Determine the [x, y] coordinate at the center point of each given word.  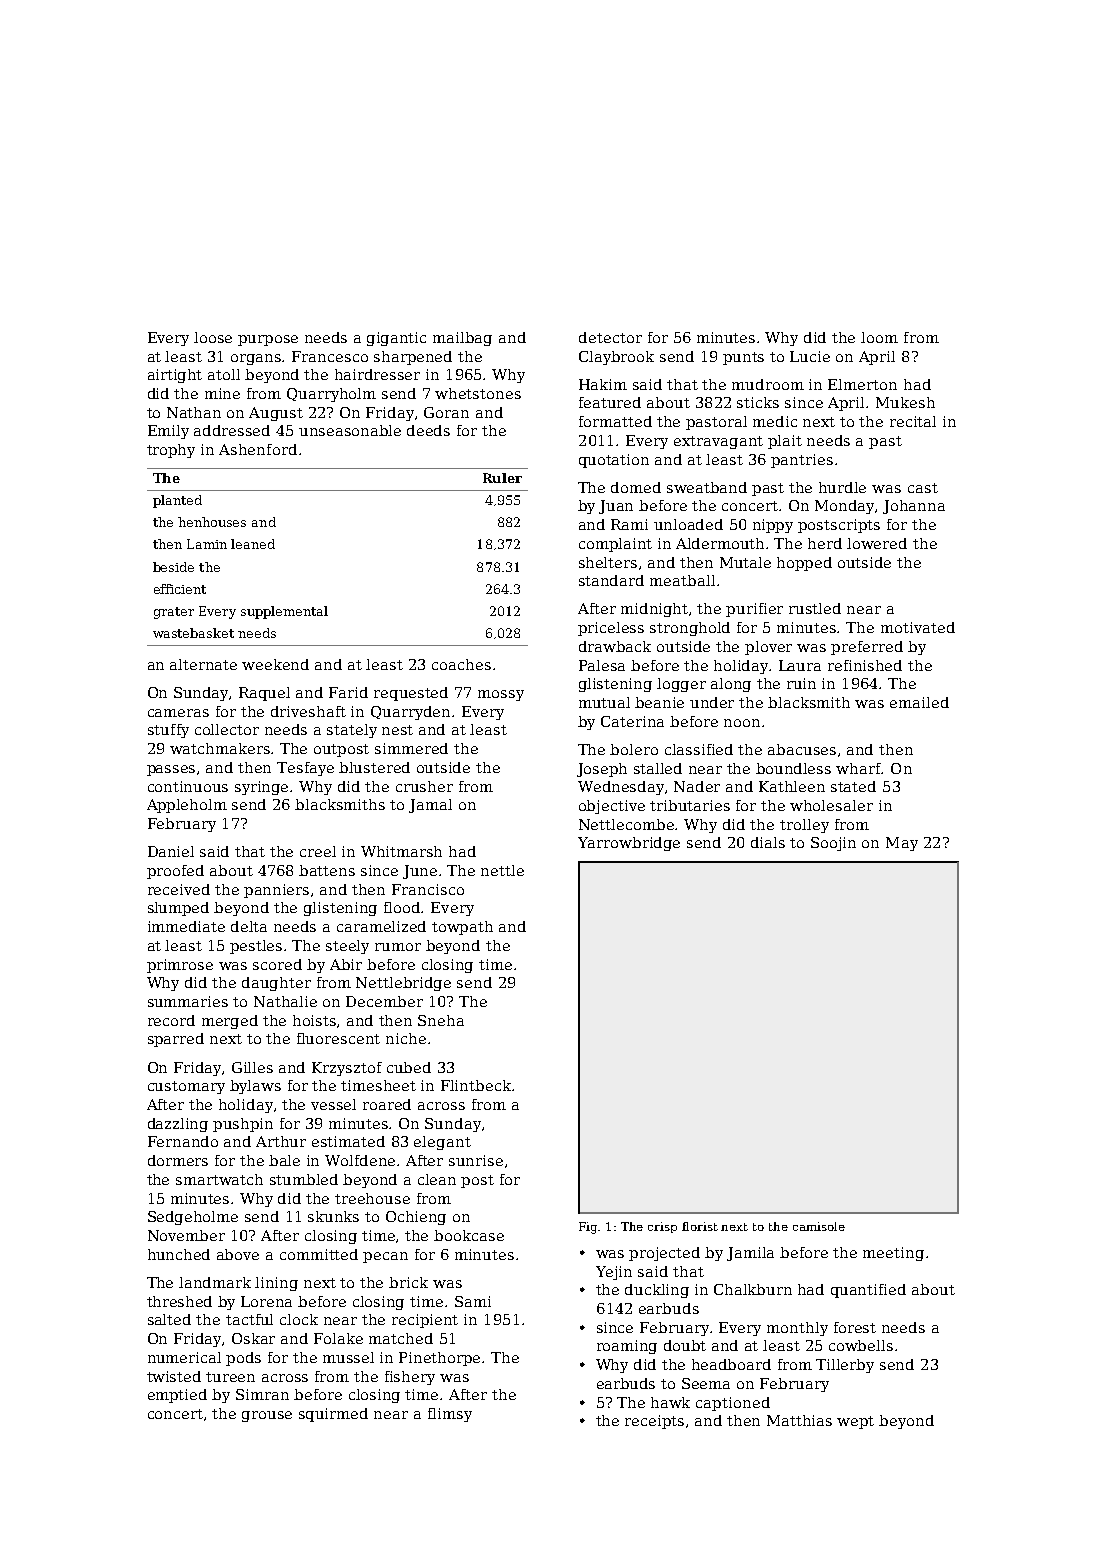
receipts [654, 1422]
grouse [267, 1416]
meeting [893, 1254]
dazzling [178, 1125]
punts [743, 358]
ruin [801, 683]
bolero [634, 749]
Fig [589, 1228]
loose [213, 337]
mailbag [462, 339]
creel [318, 851]
